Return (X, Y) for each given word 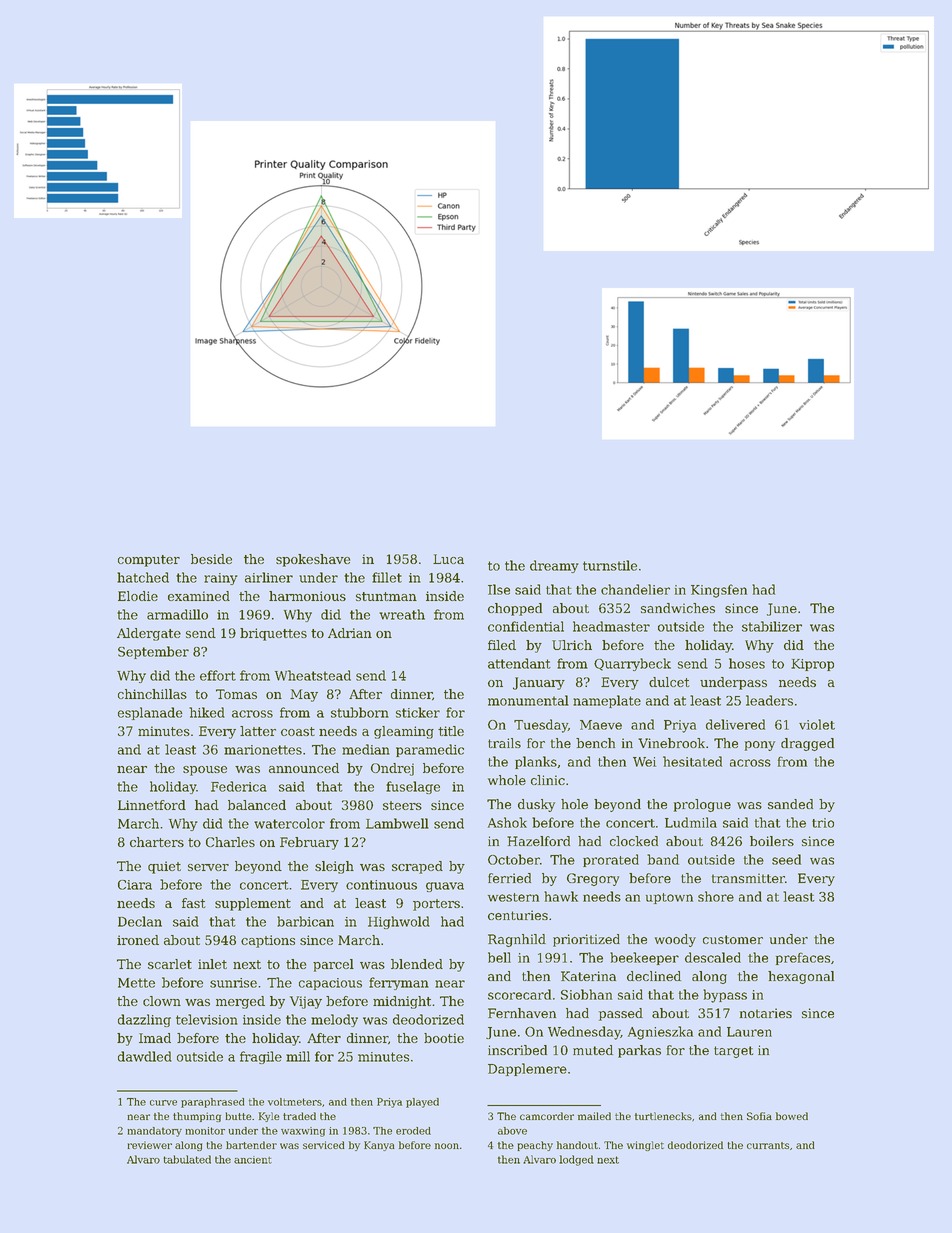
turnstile (610, 565)
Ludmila (691, 822)
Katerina (588, 976)
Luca (448, 559)
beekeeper (644, 958)
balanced (257, 805)
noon (447, 1146)
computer (149, 561)
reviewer (149, 1145)
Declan (140, 921)
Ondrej (392, 769)
